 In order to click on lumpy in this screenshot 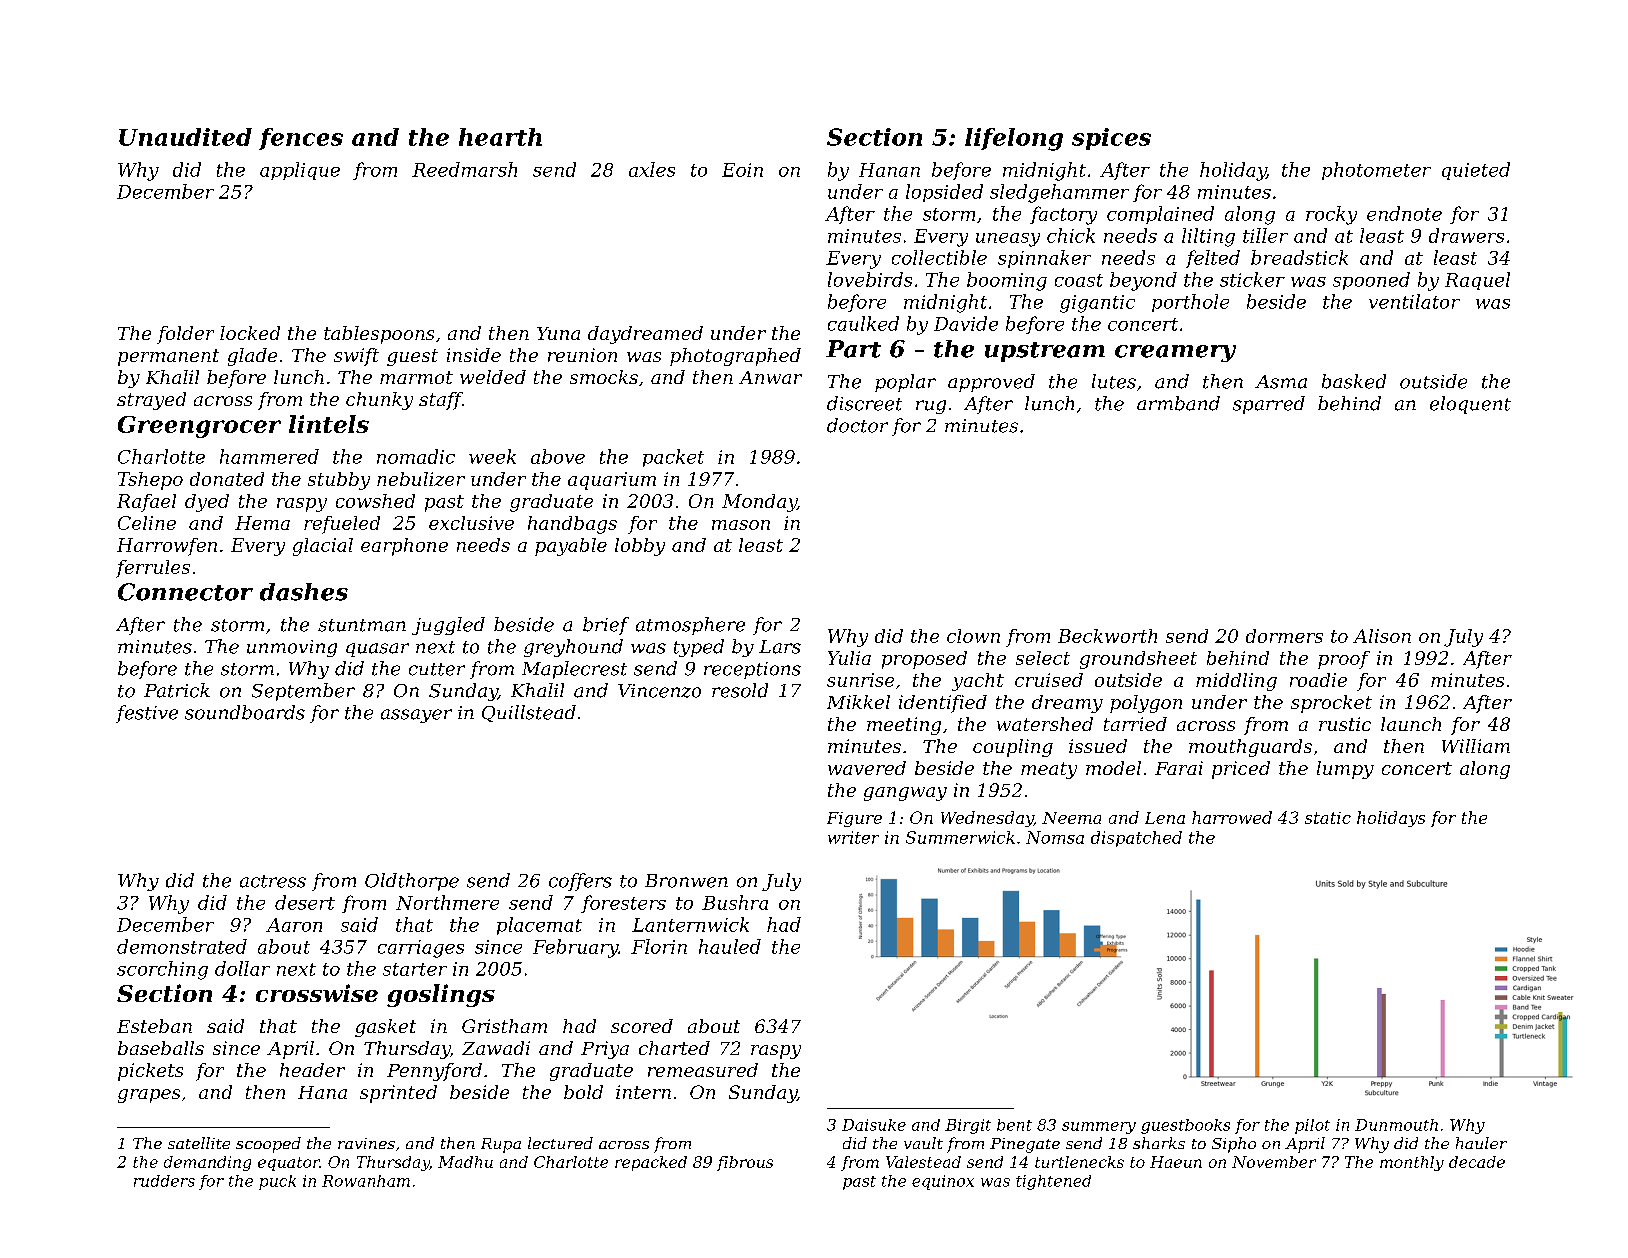, I will do `click(1345, 770)`.
